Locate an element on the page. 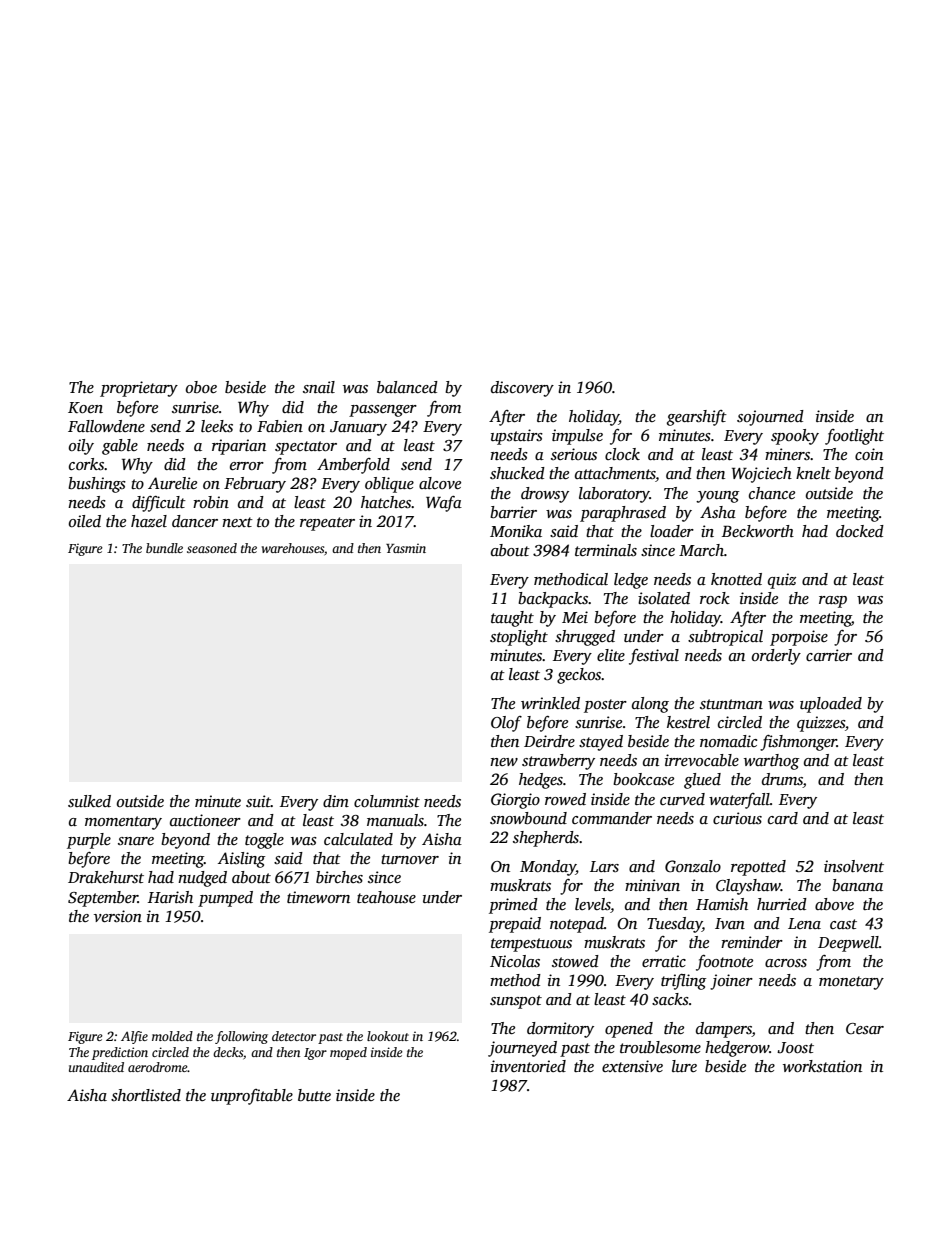 This image has height=1233, width=952. birches is located at coordinates (339, 877).
